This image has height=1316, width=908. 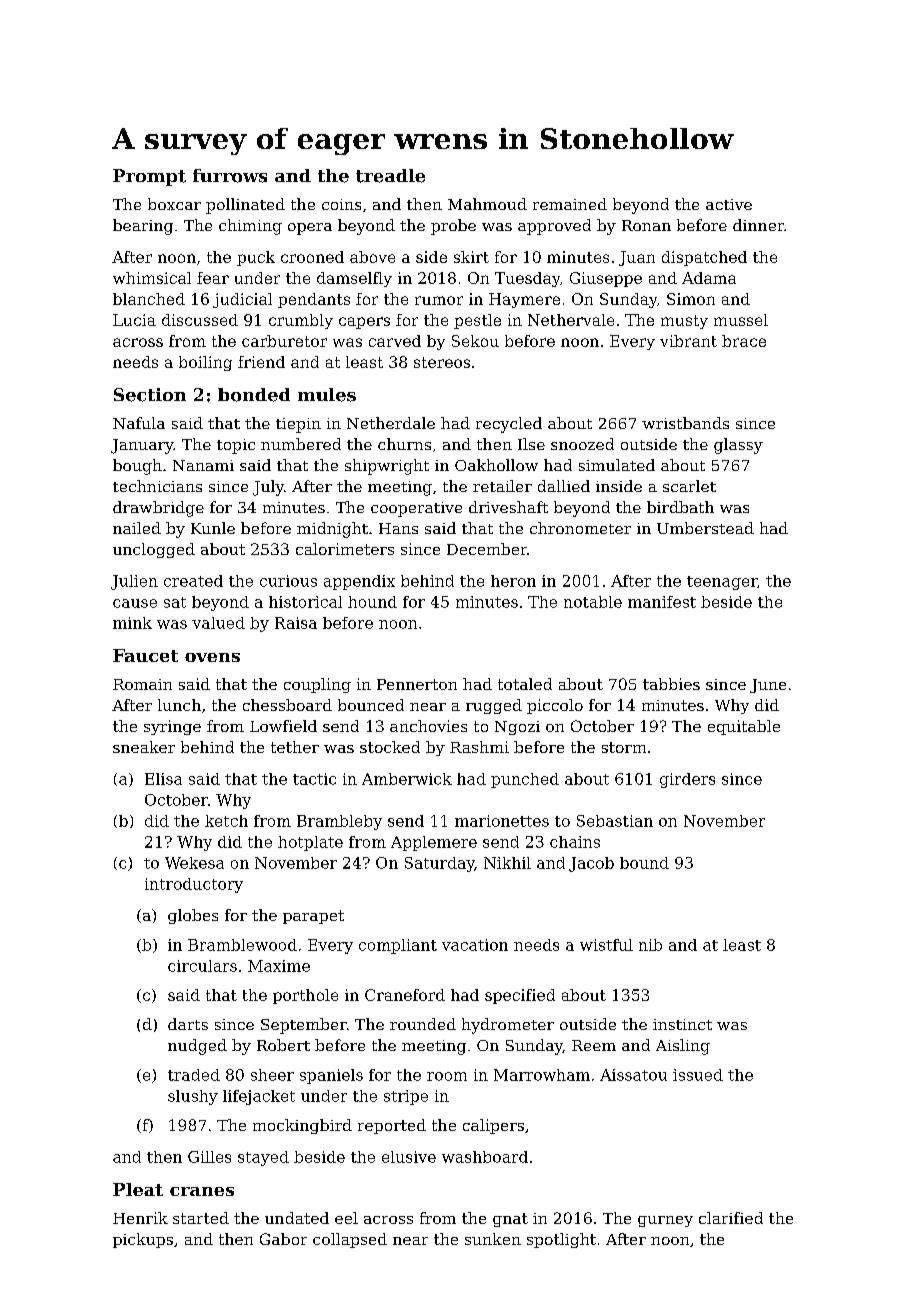 I want to click on gurney, so click(x=665, y=1221).
